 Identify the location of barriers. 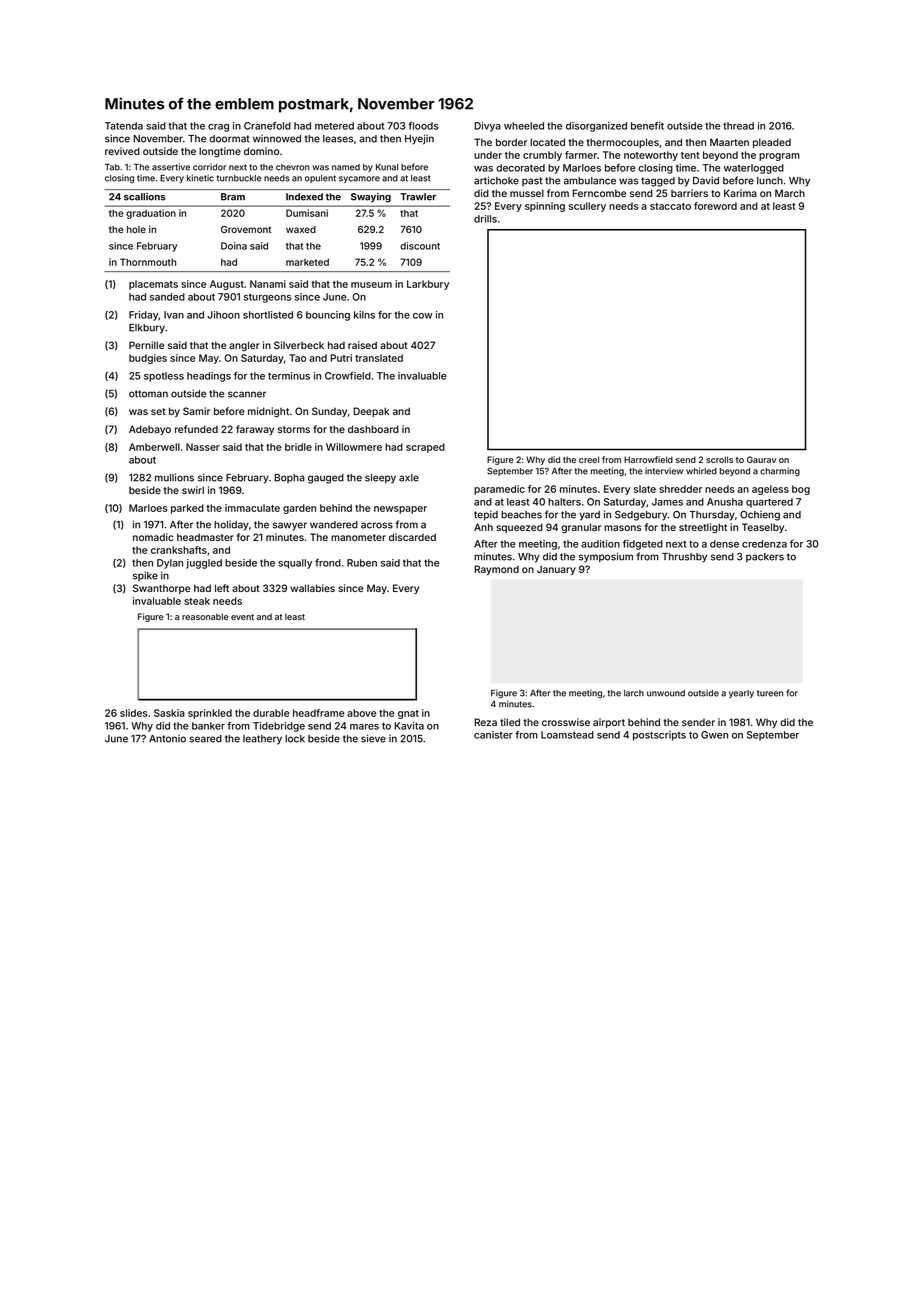
(689, 193).
